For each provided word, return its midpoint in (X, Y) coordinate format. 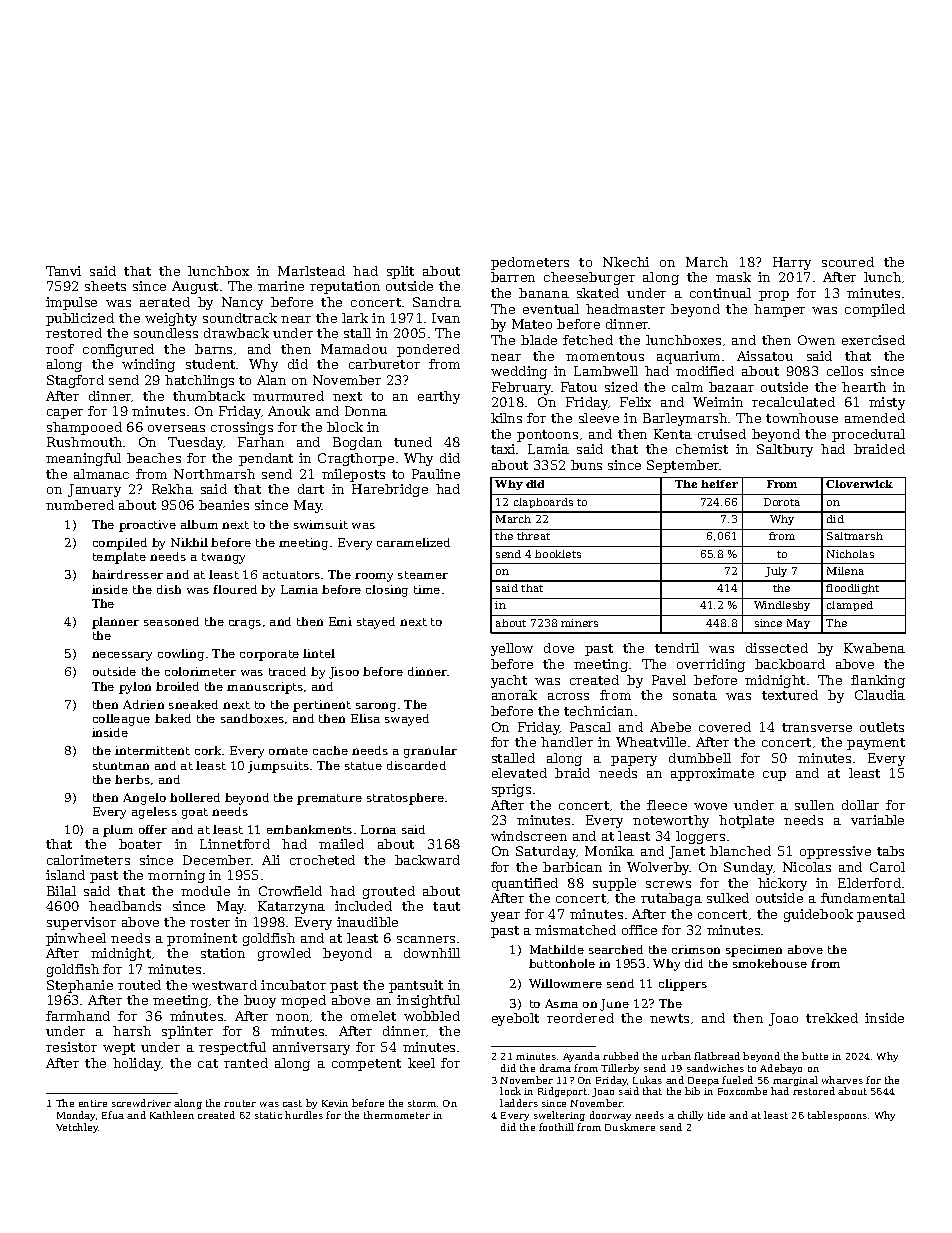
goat (195, 813)
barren (513, 277)
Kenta (673, 434)
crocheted (322, 860)
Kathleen (172, 1115)
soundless (166, 333)
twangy (223, 558)
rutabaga (671, 899)
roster (210, 922)
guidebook (818, 915)
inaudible (367, 922)
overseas (176, 428)
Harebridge (390, 490)
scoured (848, 262)
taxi (503, 449)
